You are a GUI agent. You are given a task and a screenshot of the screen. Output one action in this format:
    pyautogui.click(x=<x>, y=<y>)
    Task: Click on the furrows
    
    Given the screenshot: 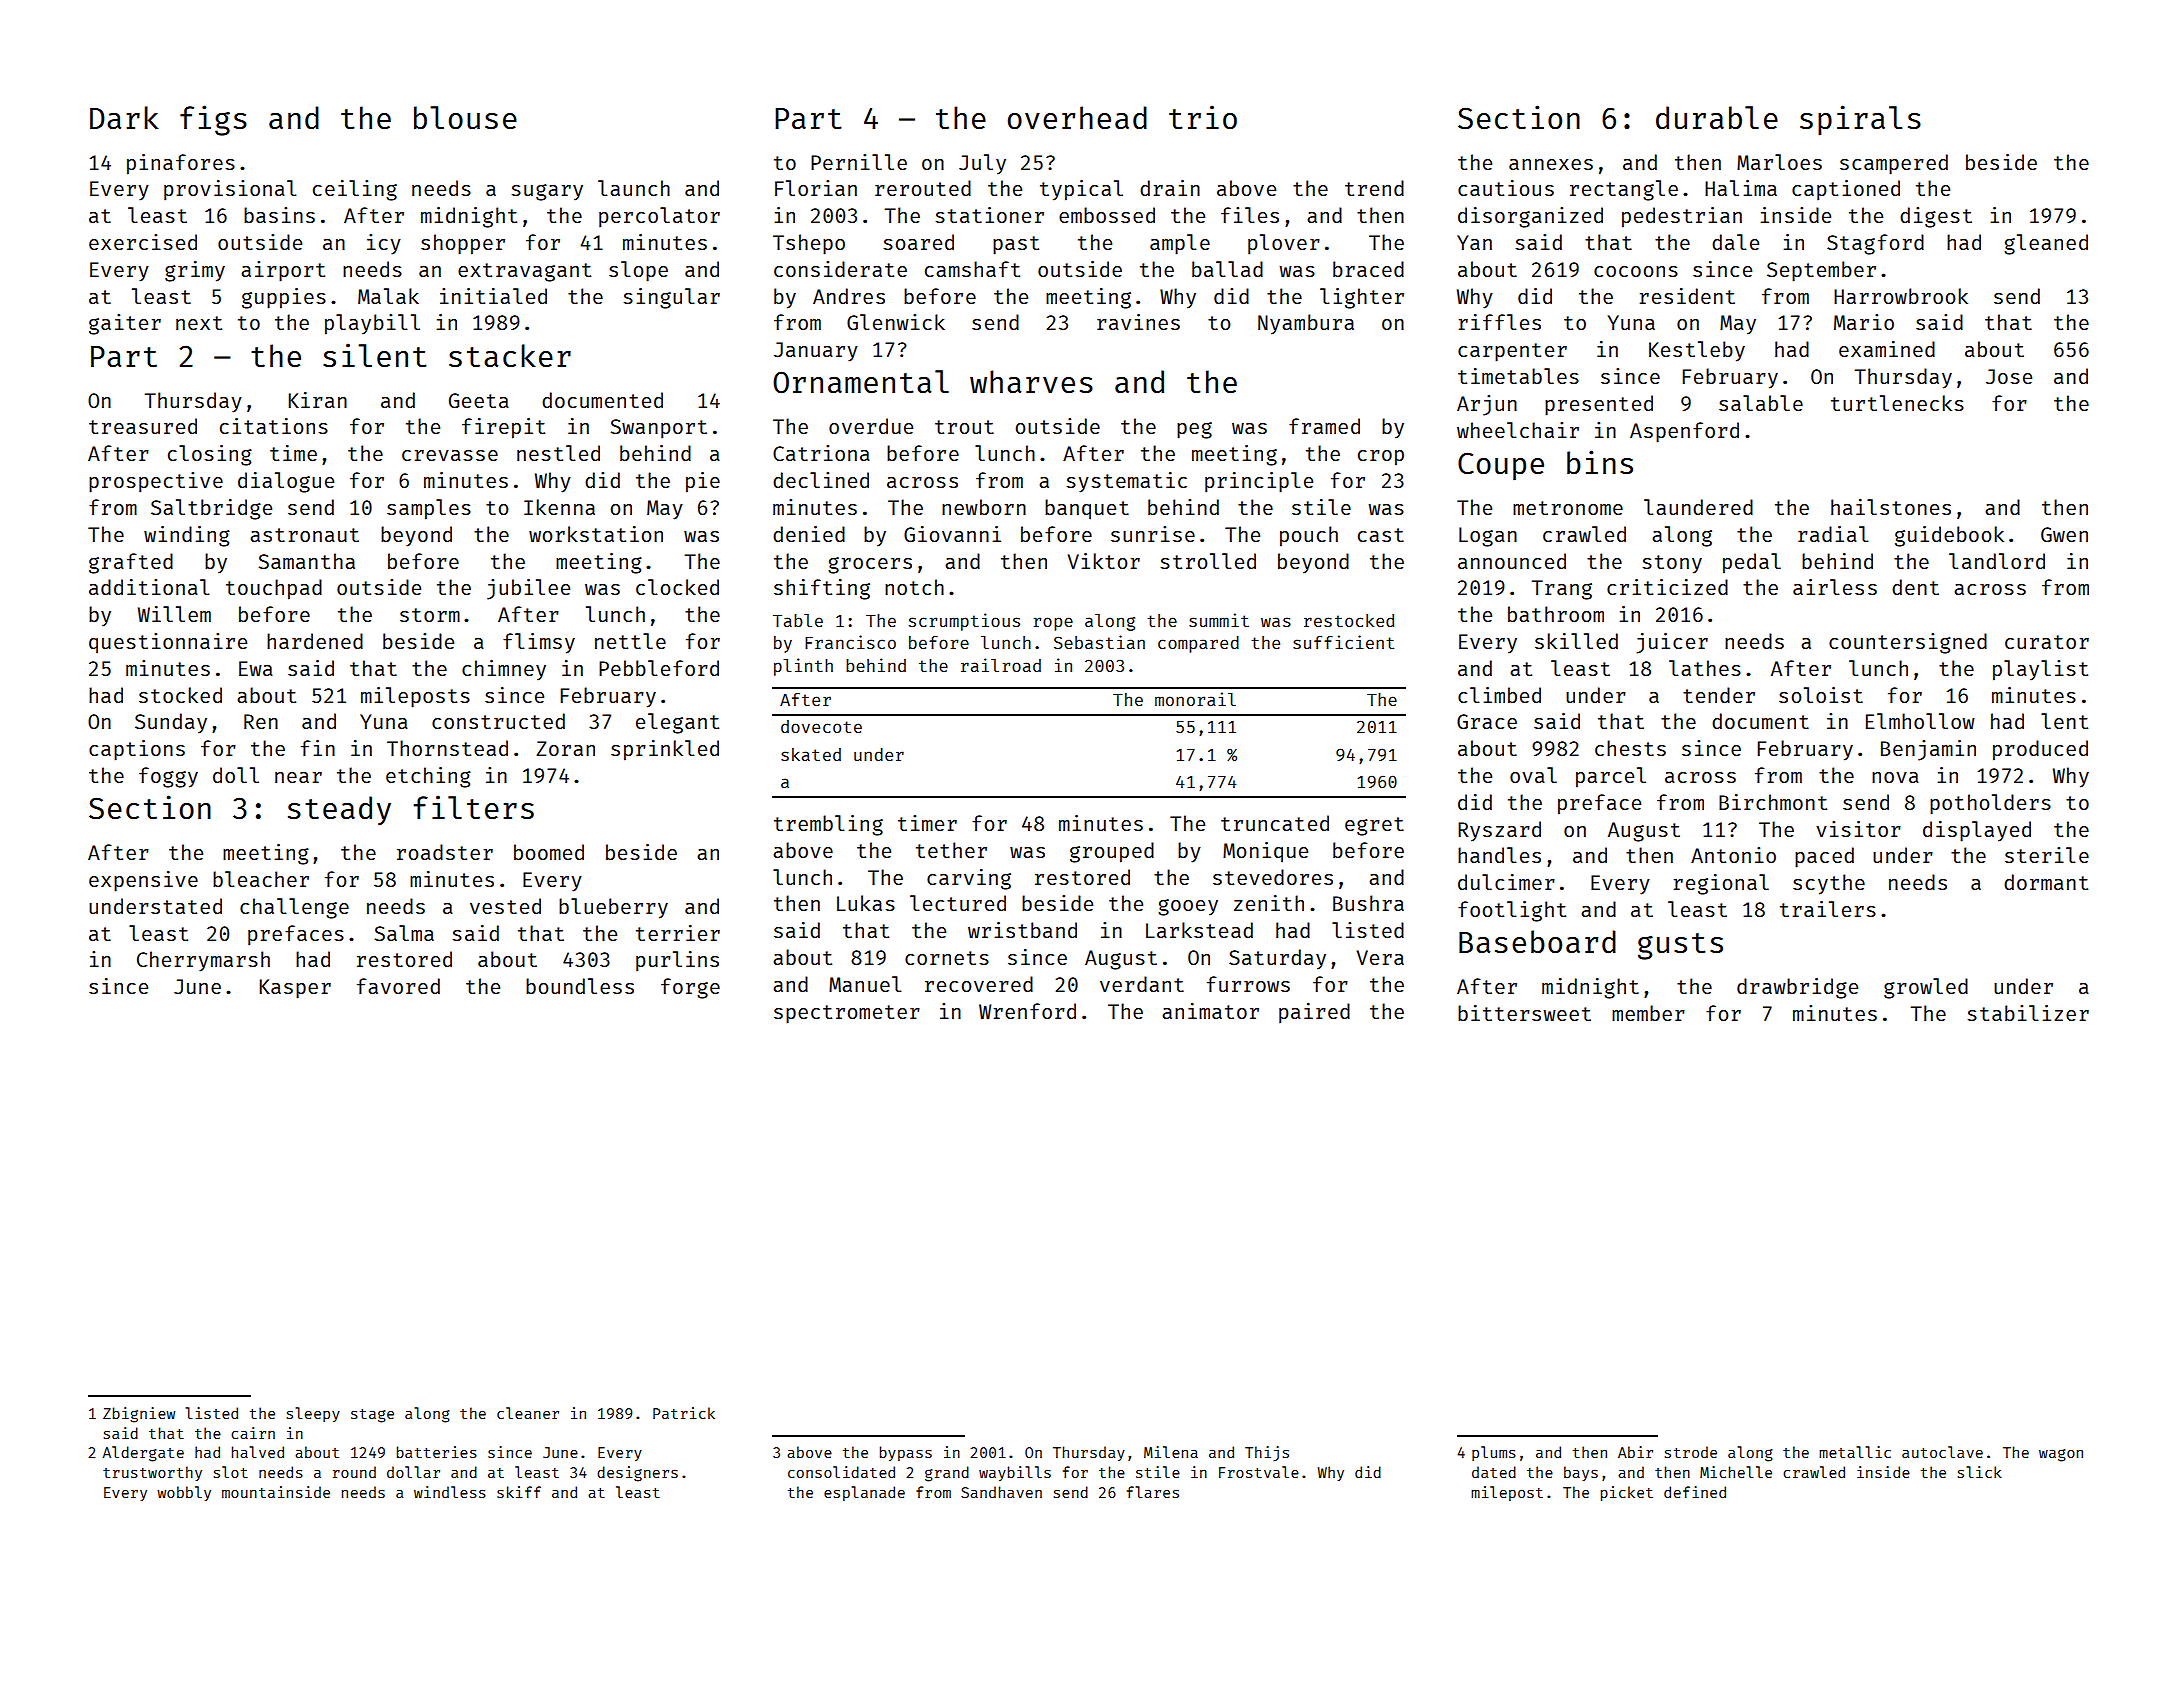 What is the action you would take?
    pyautogui.click(x=1248, y=984)
